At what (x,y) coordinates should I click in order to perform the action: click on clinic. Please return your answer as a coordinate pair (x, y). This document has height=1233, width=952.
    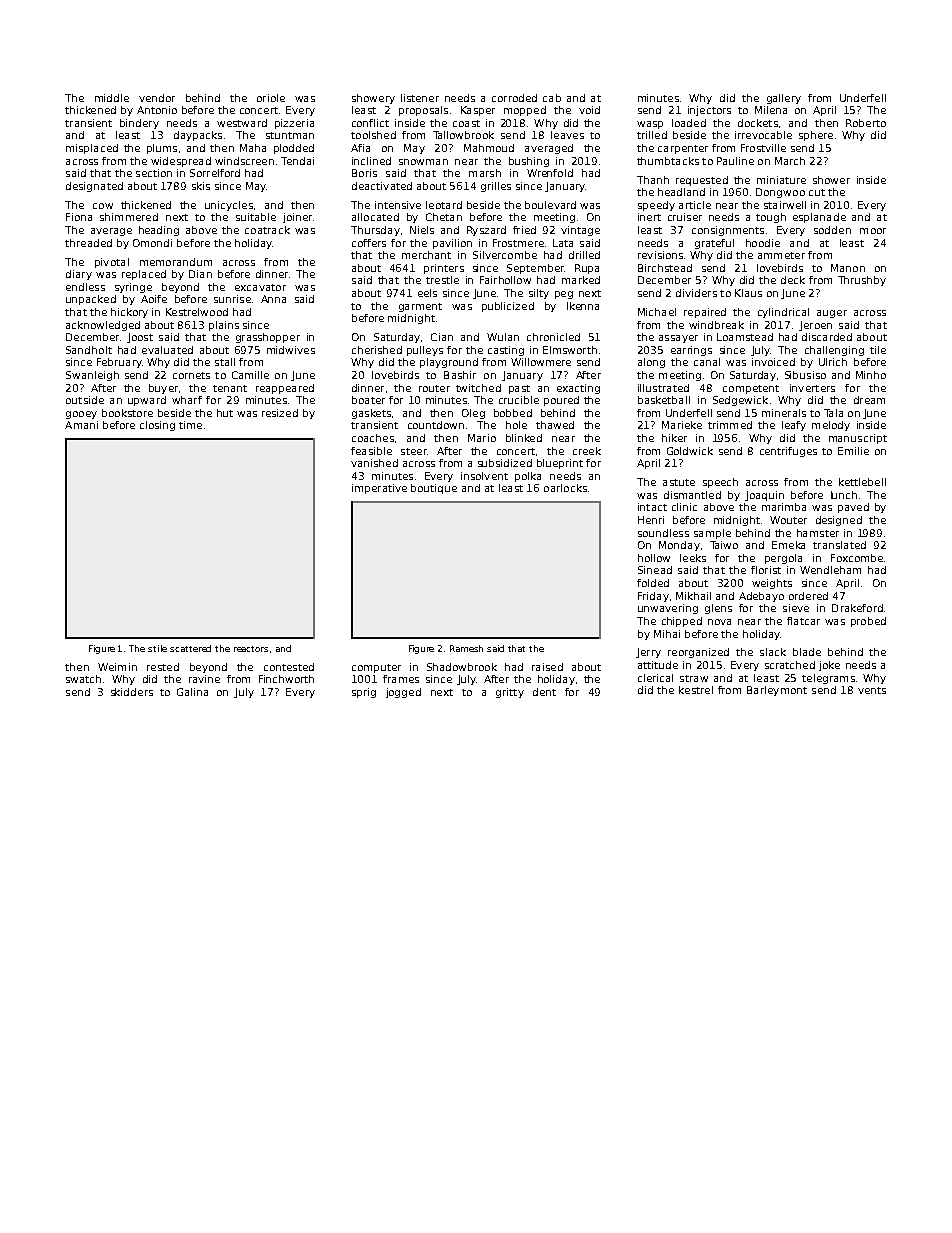
    Looking at the image, I should click on (684, 507).
